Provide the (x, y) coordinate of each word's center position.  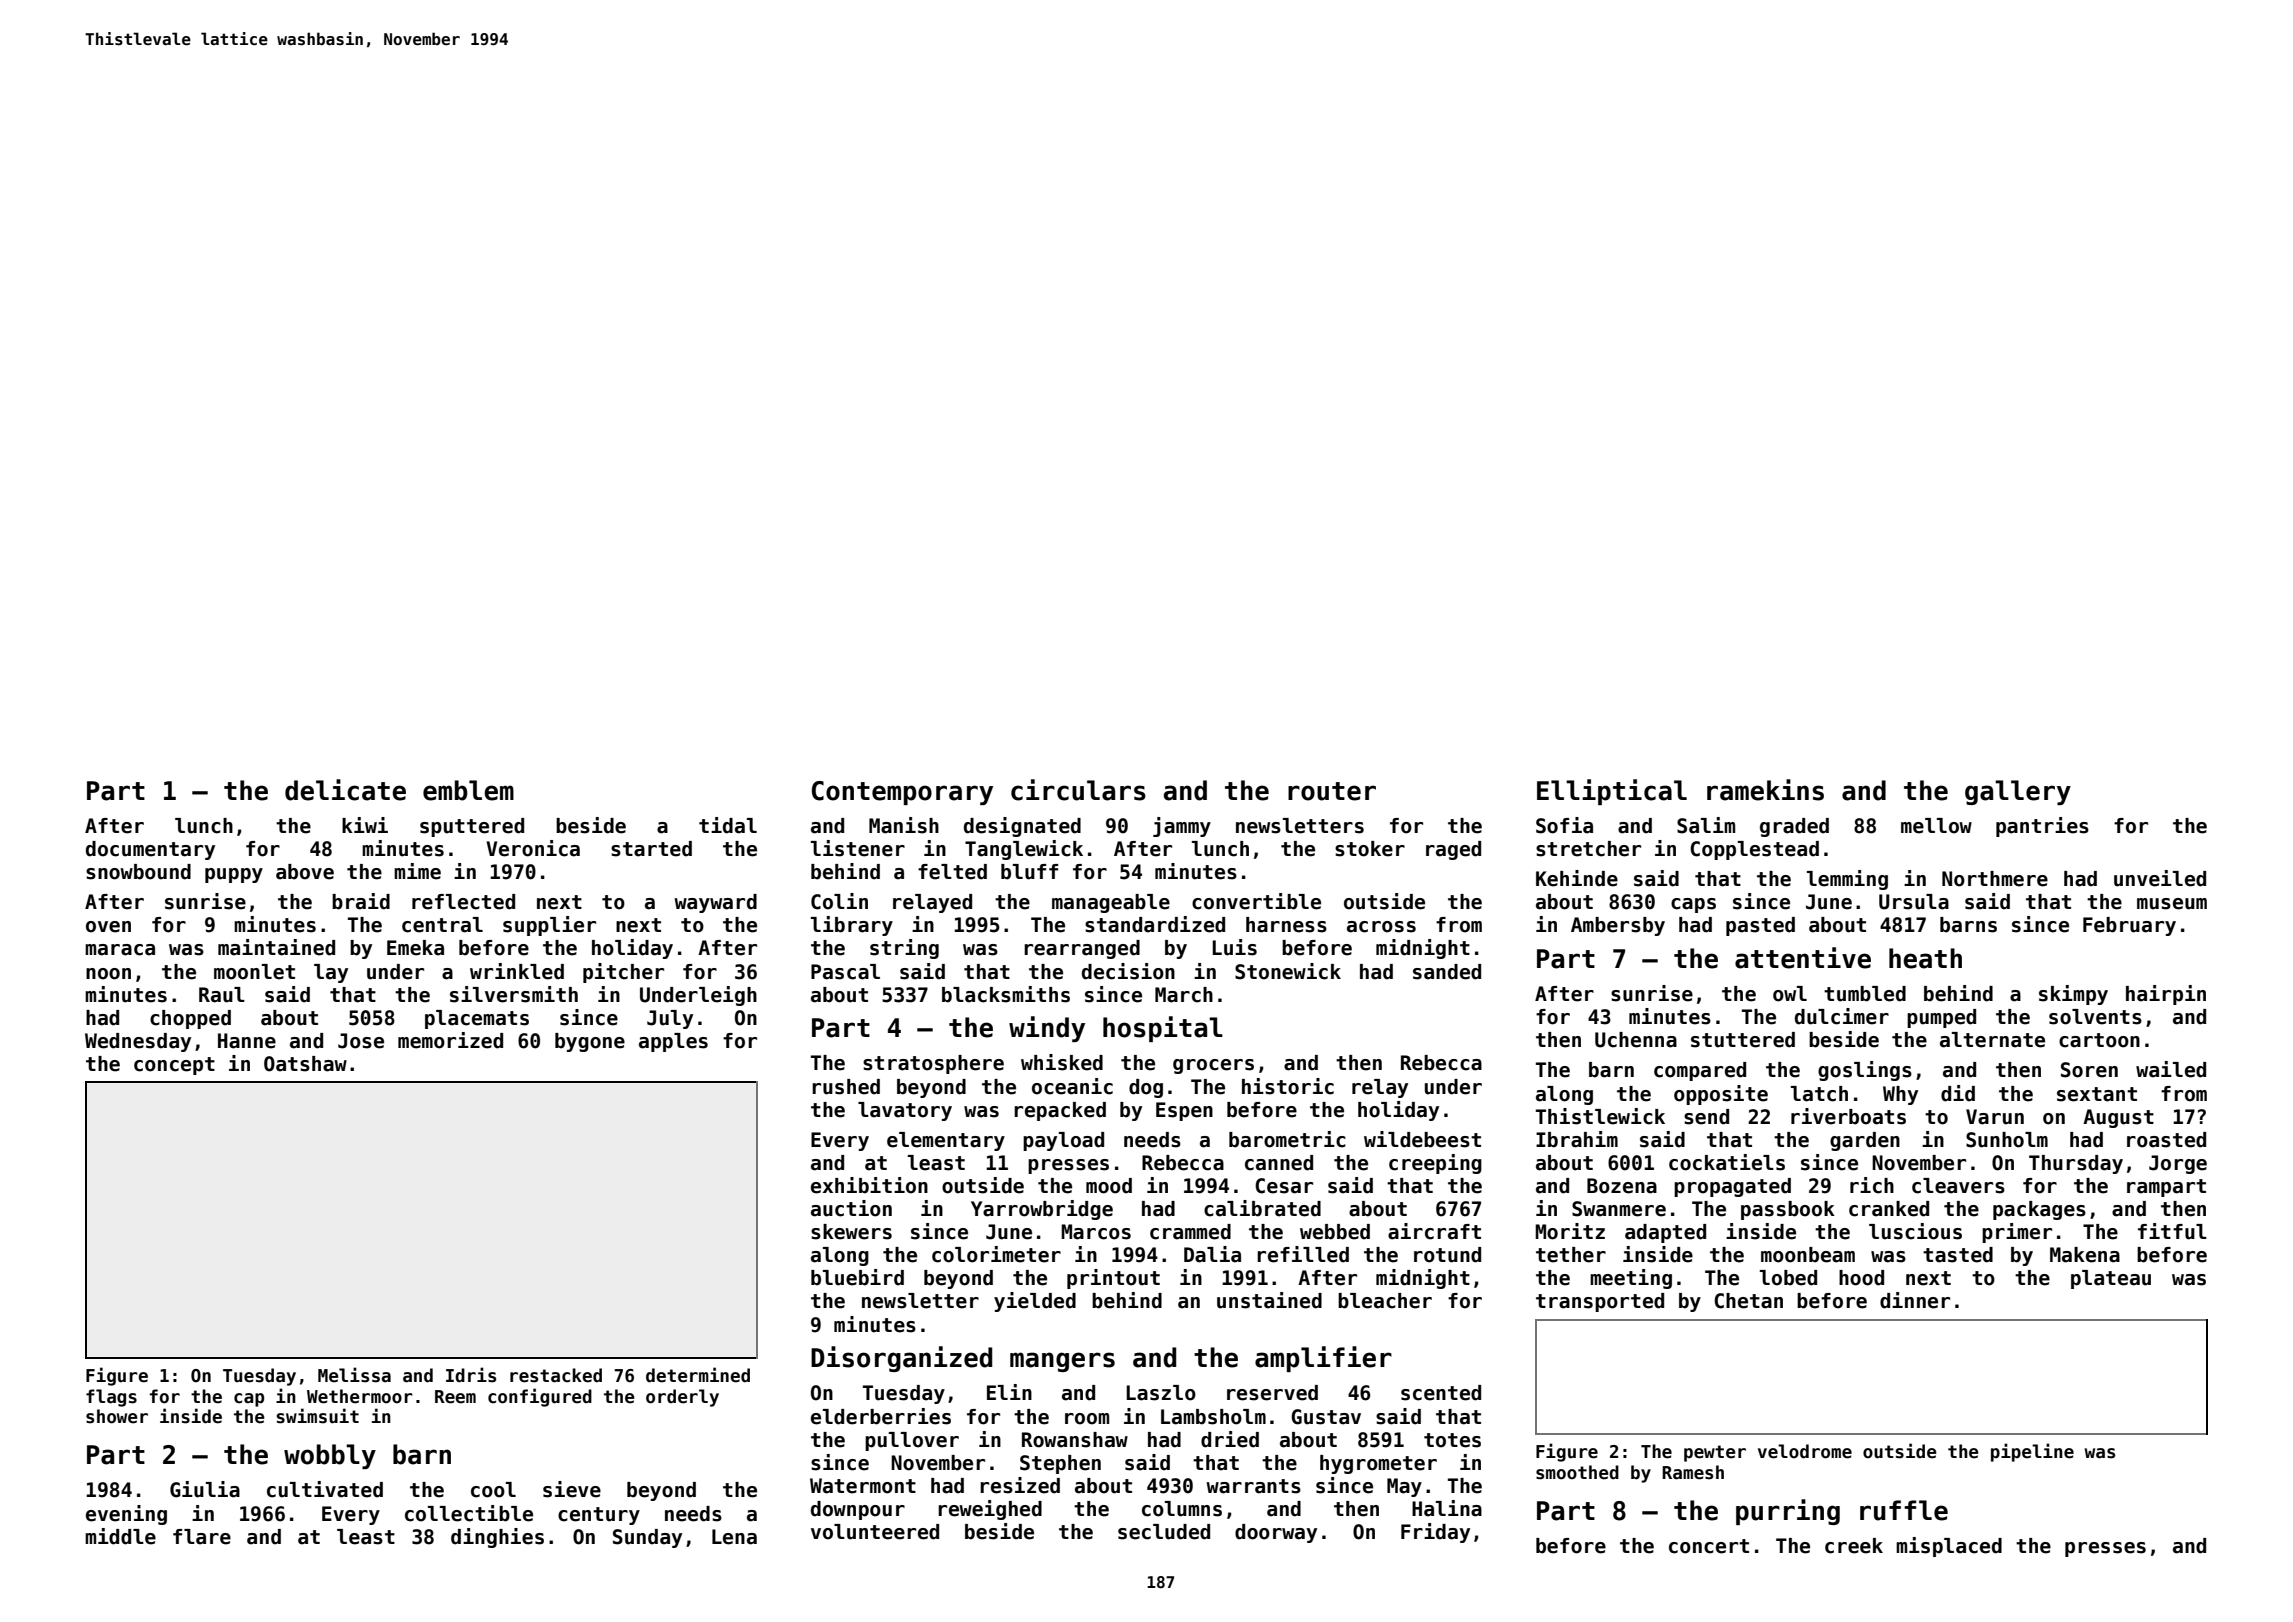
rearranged (1082, 949)
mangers (1062, 1362)
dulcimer (1842, 1016)
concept (174, 1066)
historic (1288, 1086)
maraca (120, 950)
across (1381, 927)
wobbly (330, 1456)
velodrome (1805, 1451)
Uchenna (1636, 1040)
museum (2172, 904)
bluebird (857, 1277)
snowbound (138, 872)
